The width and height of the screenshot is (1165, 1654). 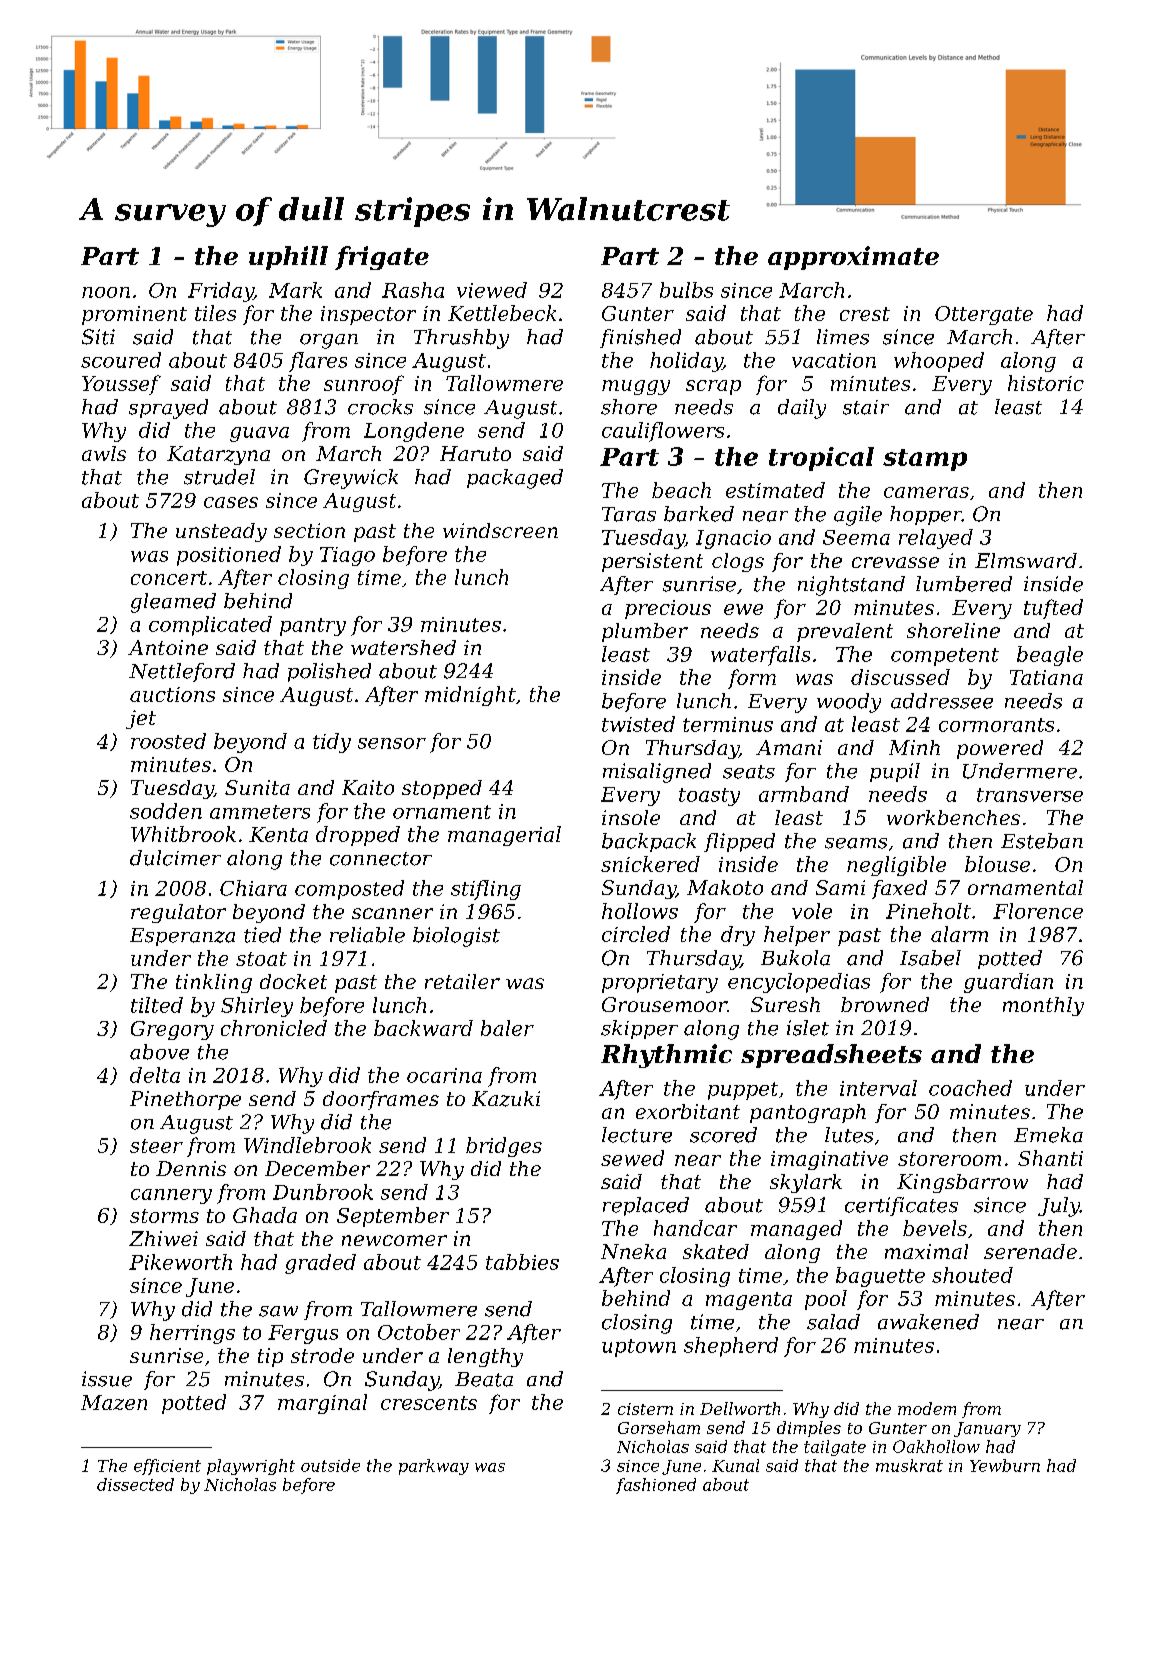 I want to click on midnight, so click(x=470, y=696).
